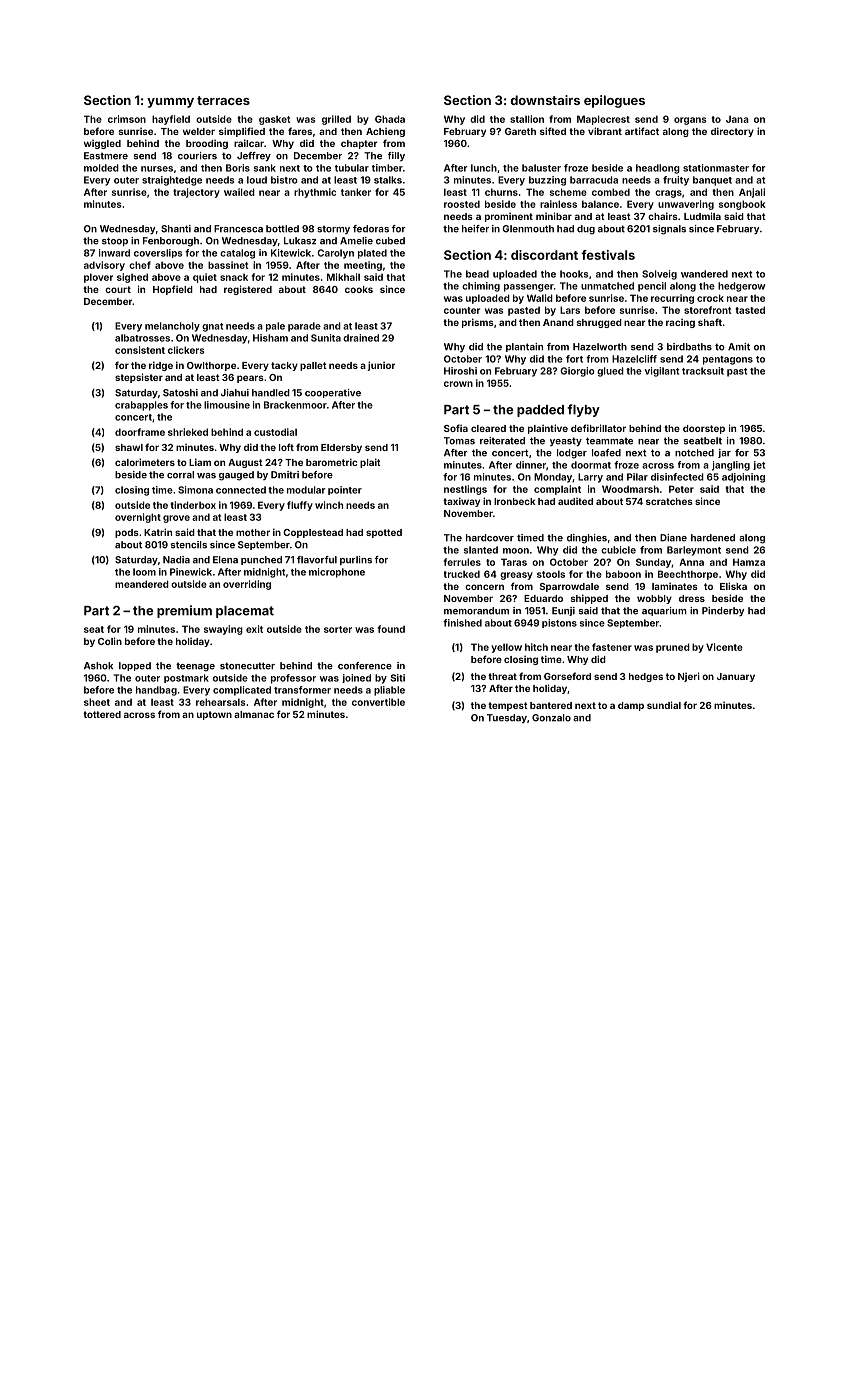 Image resolution: width=849 pixels, height=1400 pixels. Describe the element at coordinates (102, 714) in the page. I see `tottered` at that location.
